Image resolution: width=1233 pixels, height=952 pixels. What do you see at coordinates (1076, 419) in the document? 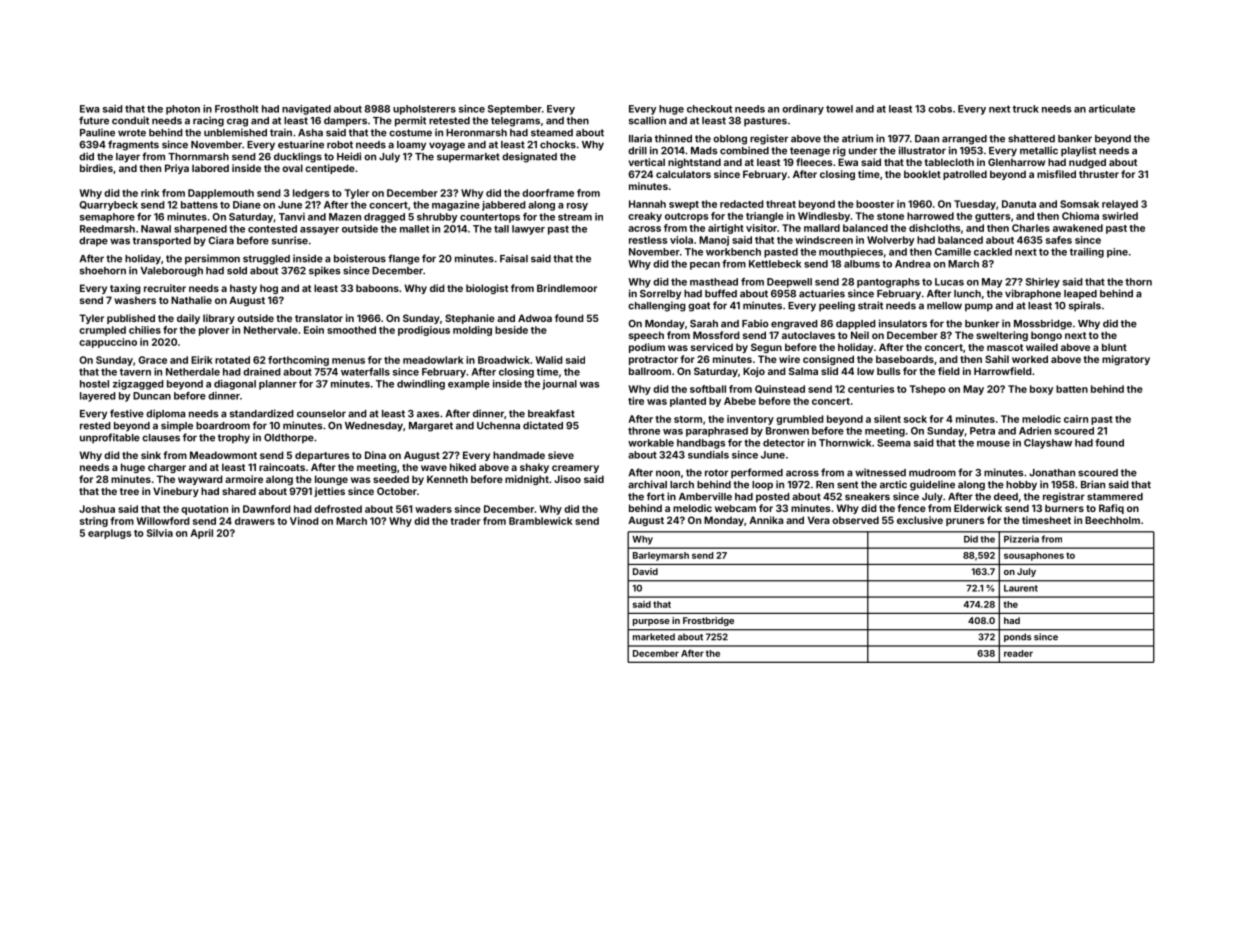
I see `cairn` at bounding box center [1076, 419].
